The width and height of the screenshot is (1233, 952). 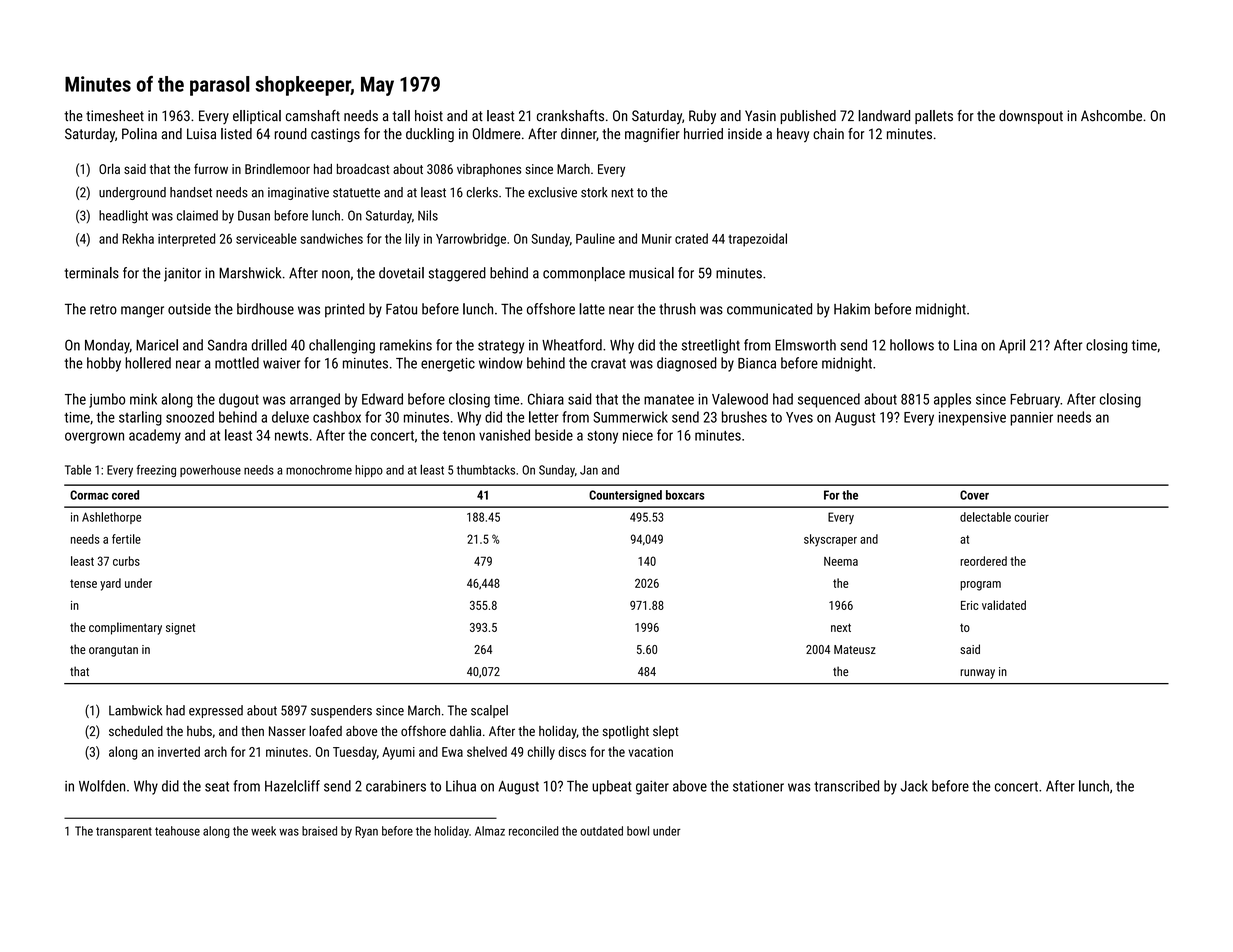 What do you see at coordinates (855, 649) in the screenshot?
I see `Mateusz` at bounding box center [855, 649].
